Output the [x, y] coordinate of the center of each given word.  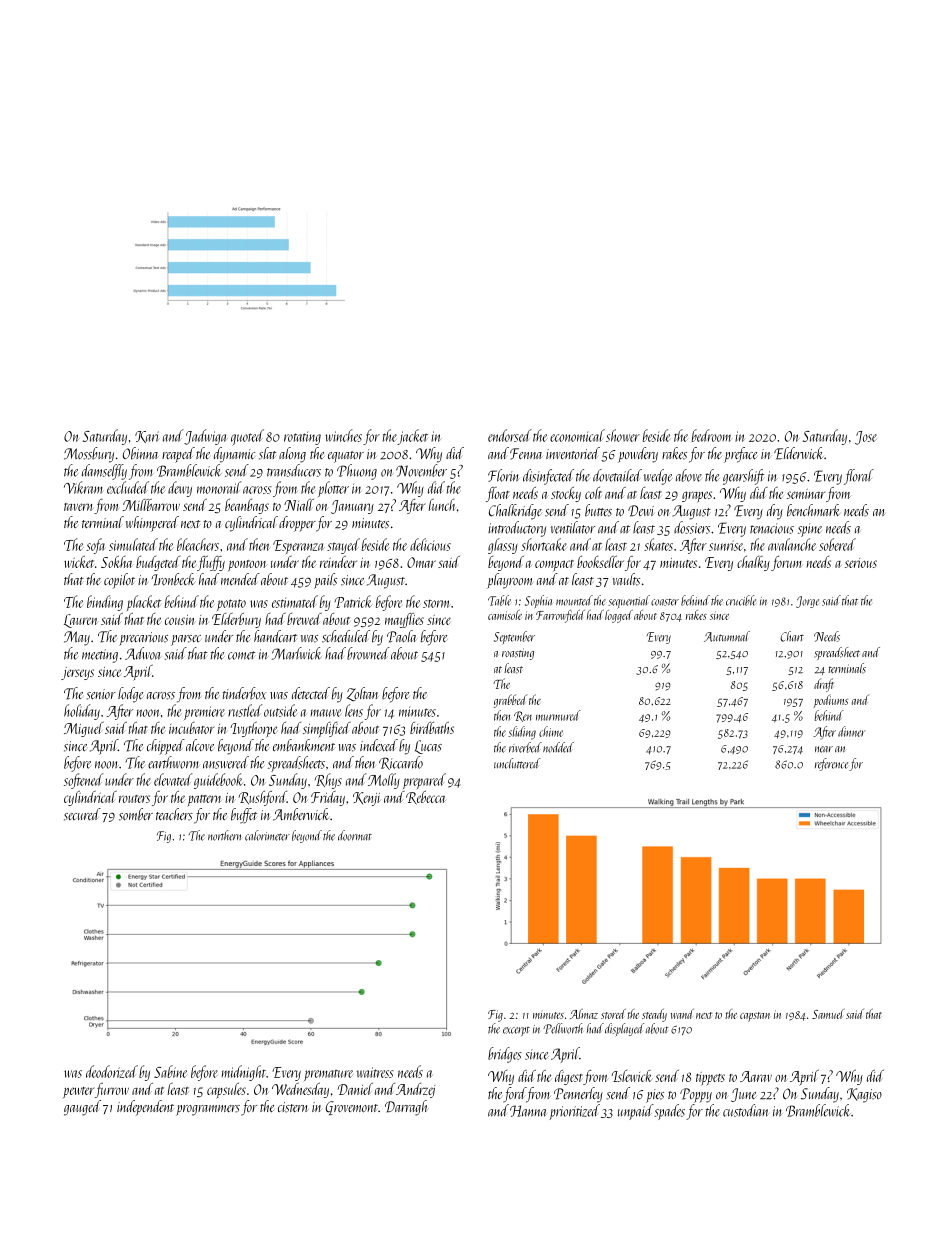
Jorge [807, 602]
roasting [518, 654]
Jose [866, 438]
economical [577, 435]
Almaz [584, 1014]
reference [831, 764]
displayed [624, 1029]
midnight [243, 1073]
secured [82, 814]
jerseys [77, 673]
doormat [355, 835]
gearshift [743, 477]
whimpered [152, 524]
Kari [147, 437]
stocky [566, 494]
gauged [82, 1108]
